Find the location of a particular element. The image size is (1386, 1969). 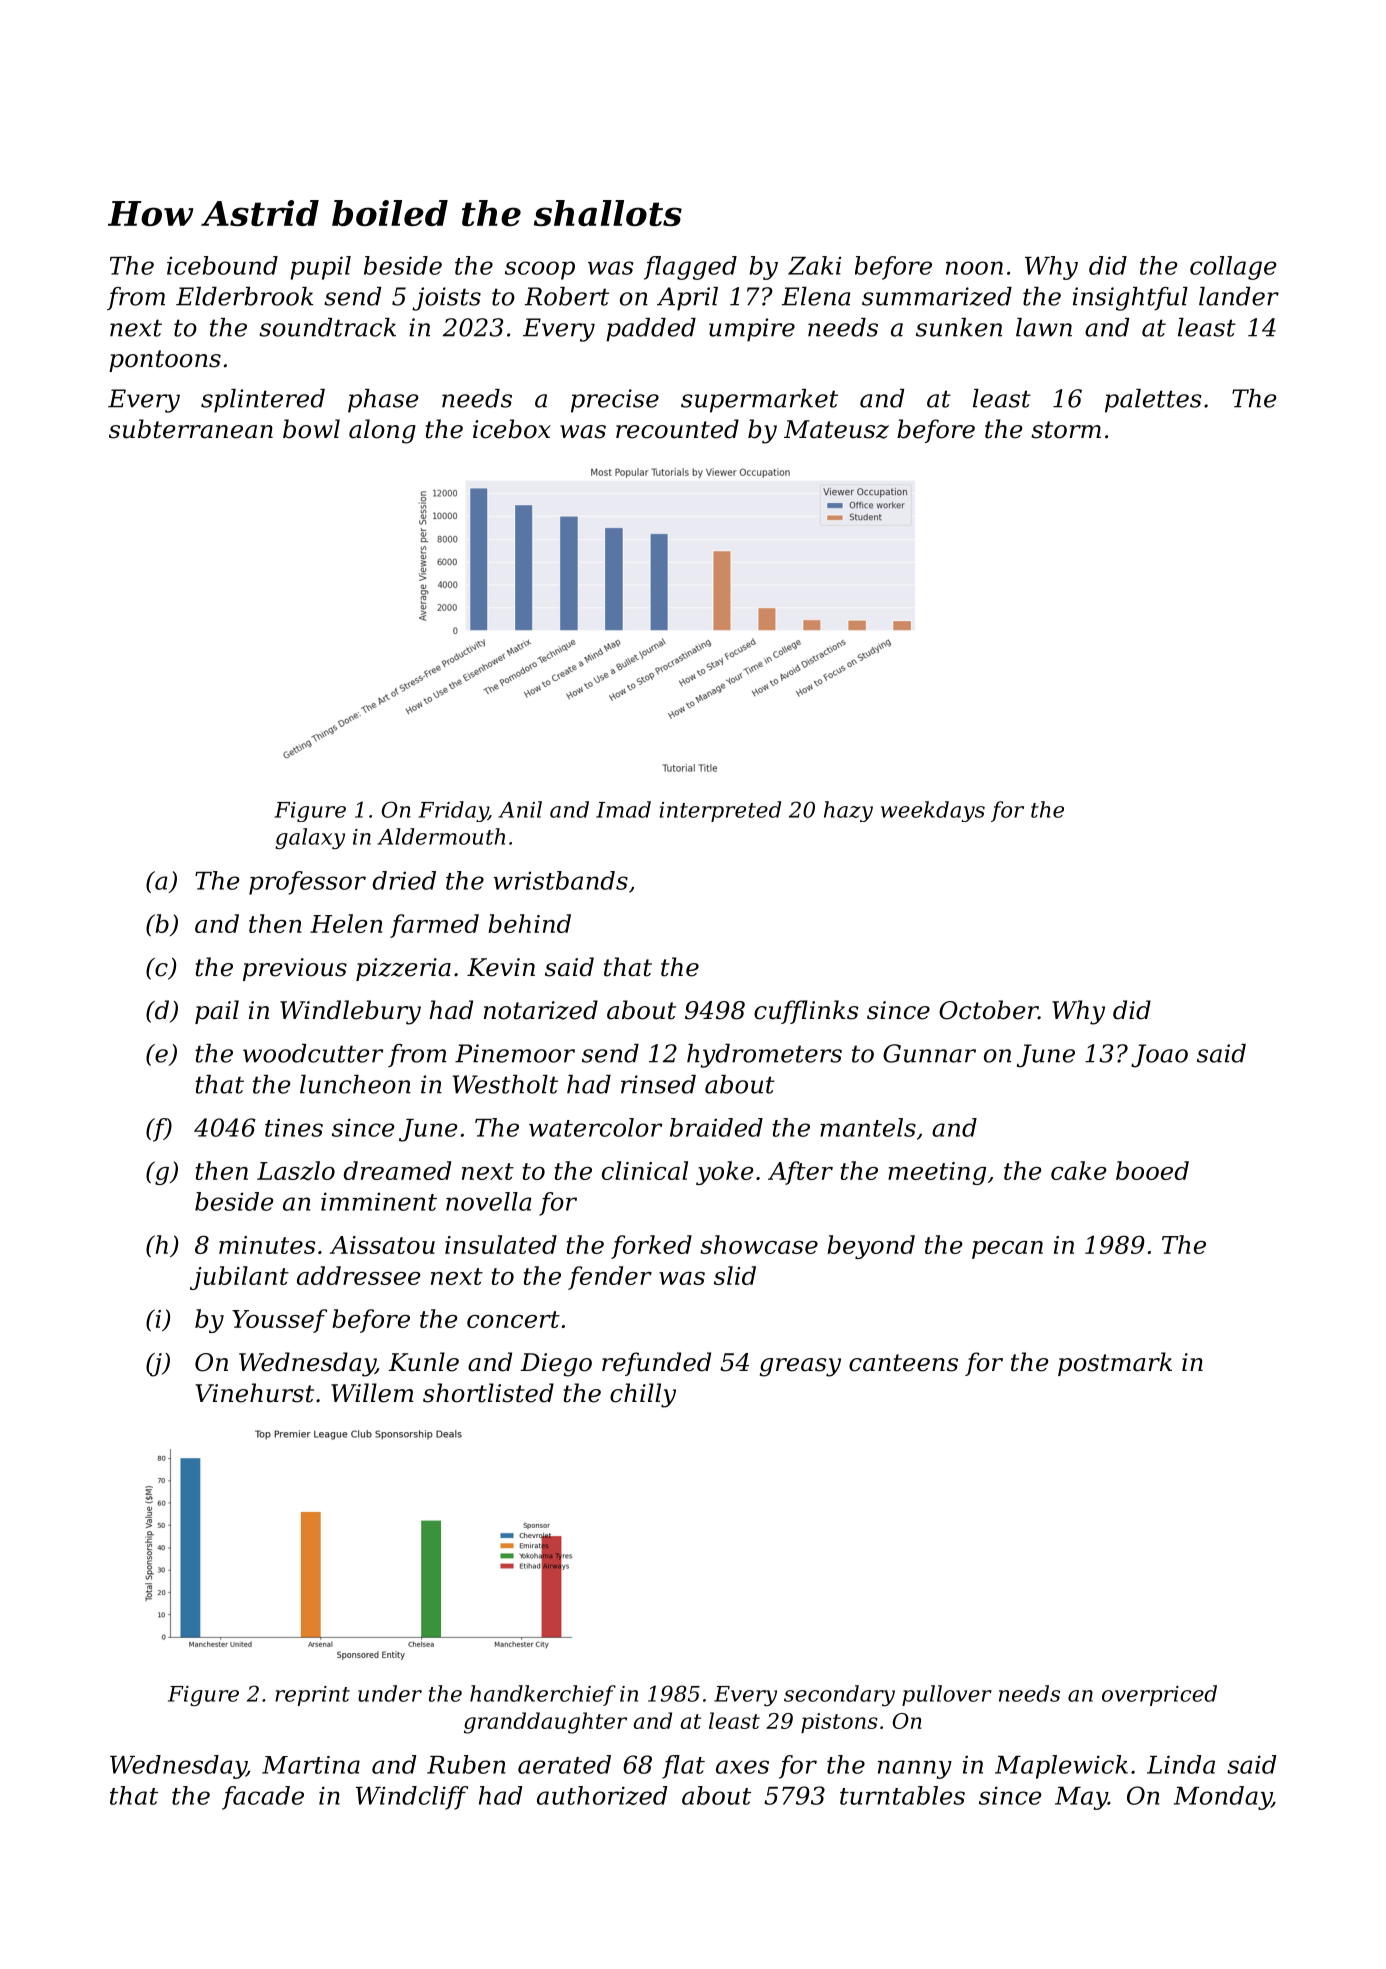

Joao is located at coordinates (1159, 1056).
